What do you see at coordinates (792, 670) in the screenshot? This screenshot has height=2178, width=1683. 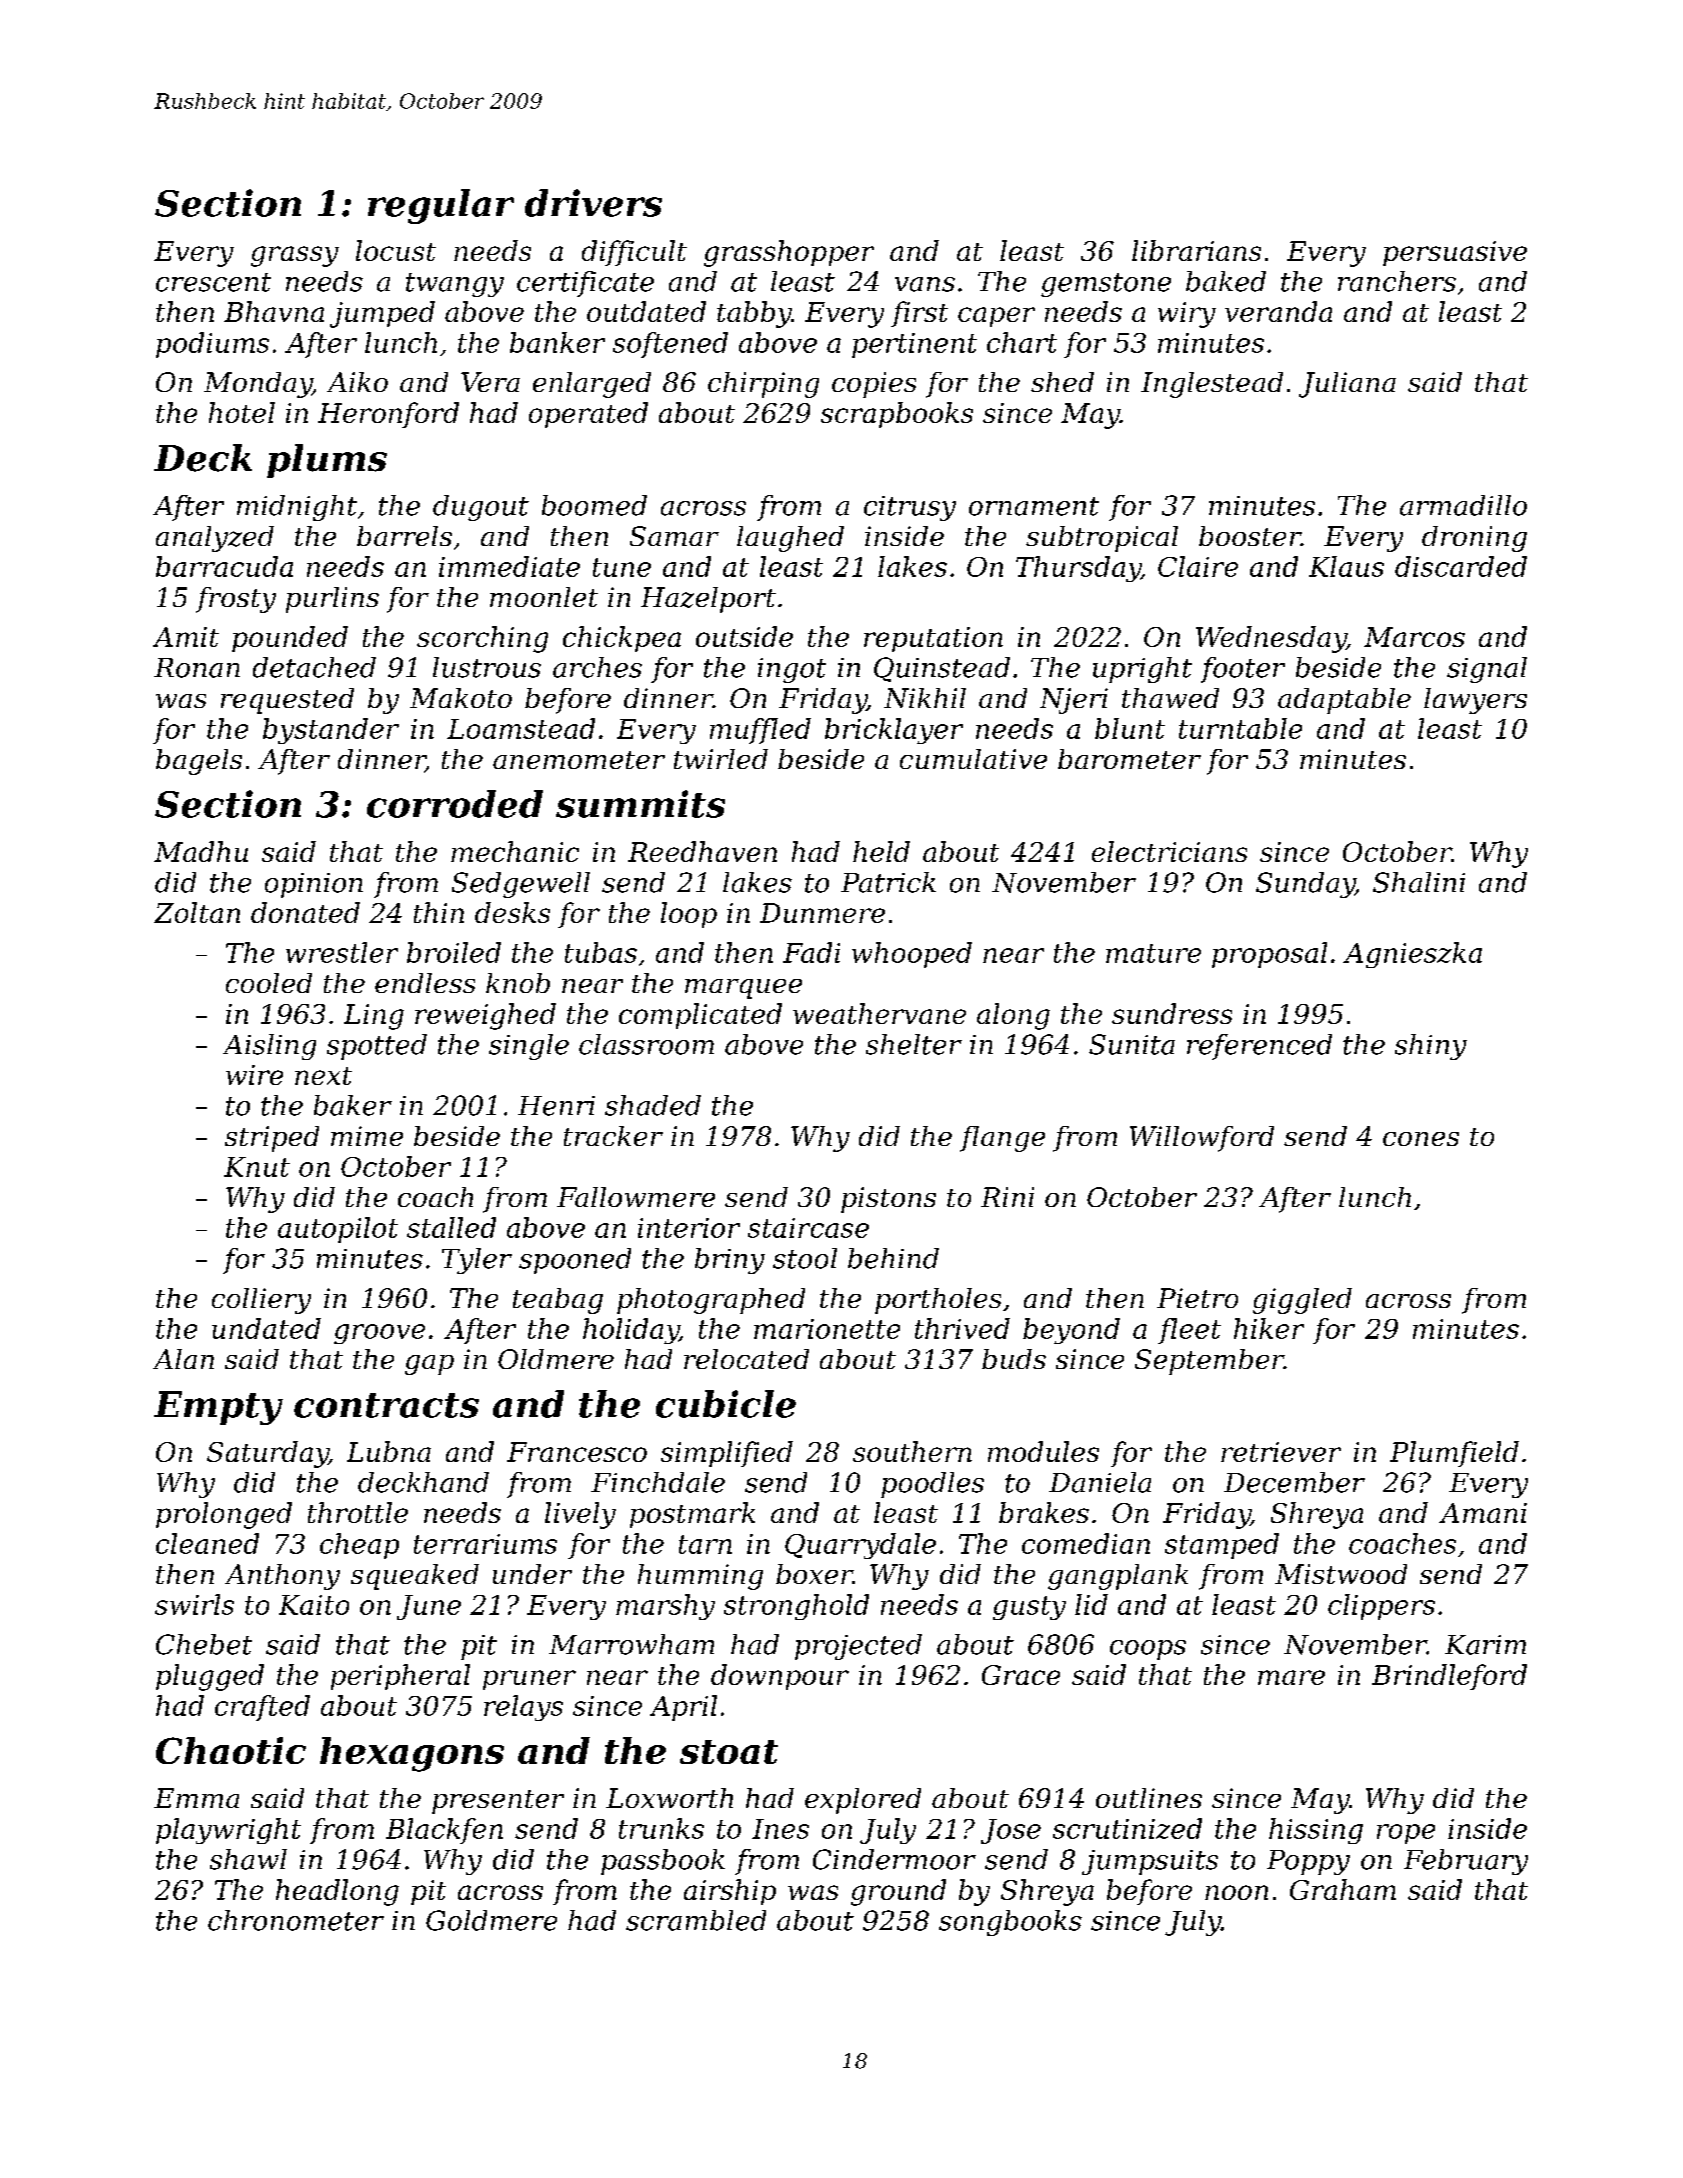 I see `ingot` at bounding box center [792, 670].
